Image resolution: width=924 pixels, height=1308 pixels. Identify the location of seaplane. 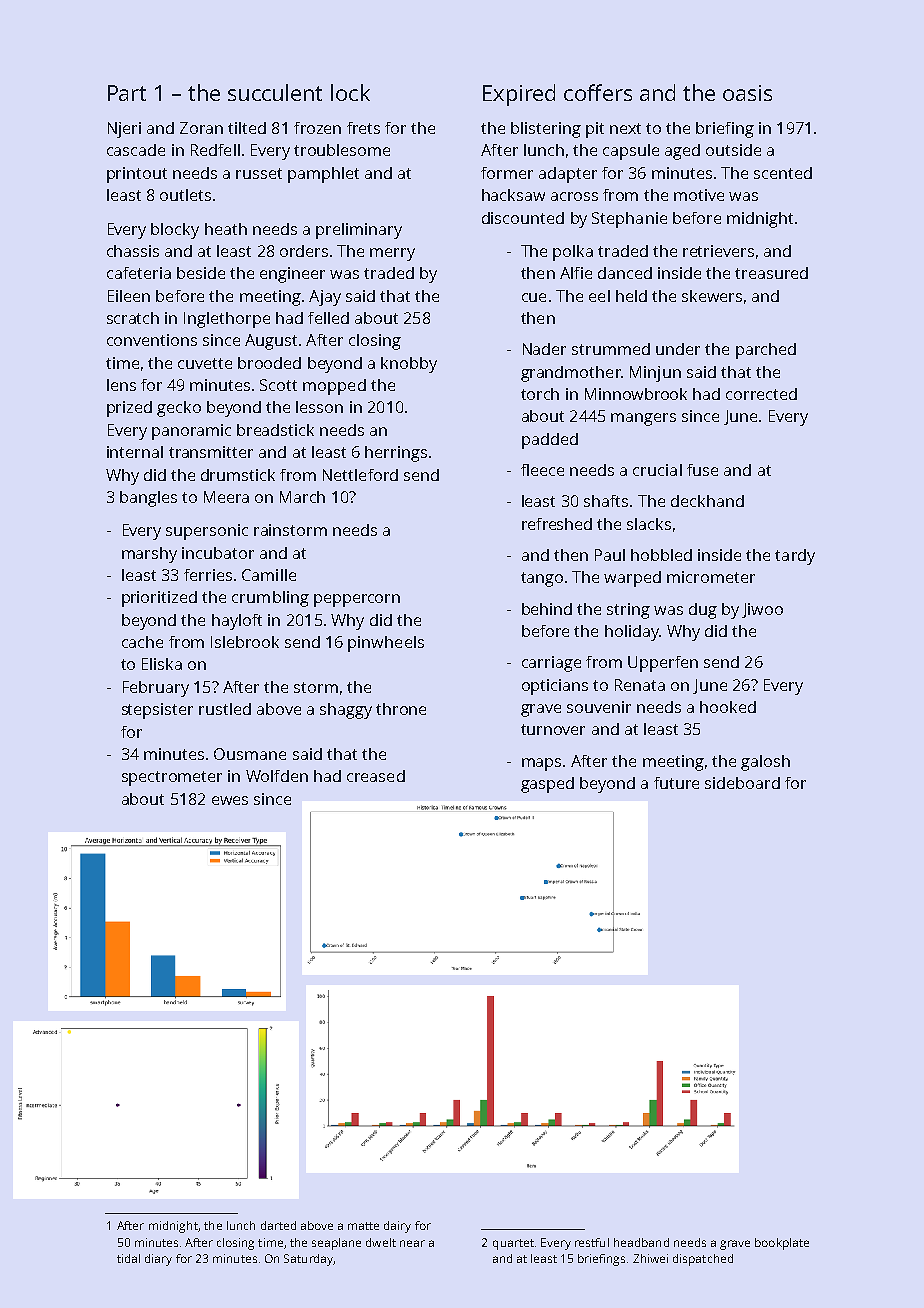
(336, 1244).
